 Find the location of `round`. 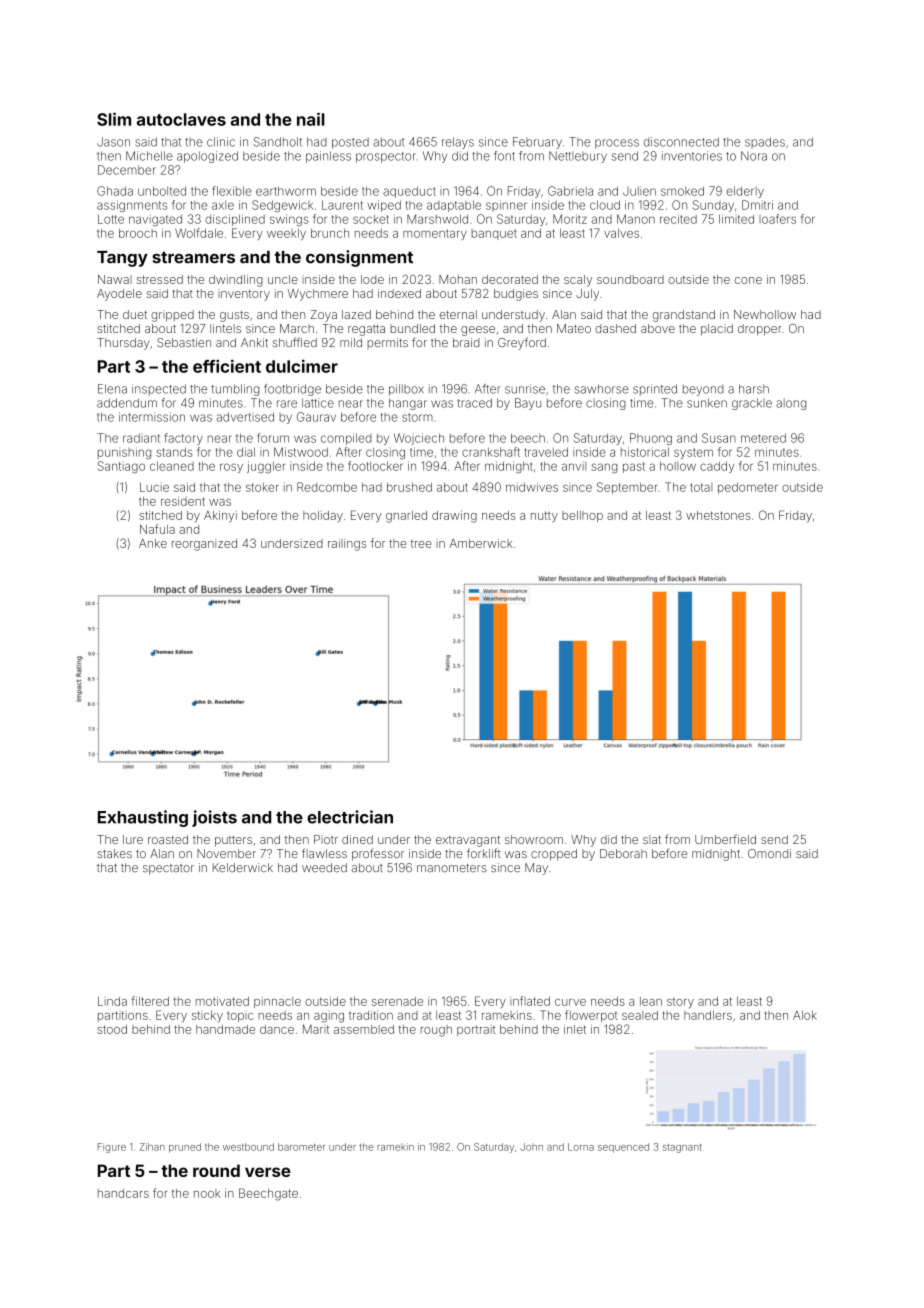

round is located at coordinates (216, 1170).
